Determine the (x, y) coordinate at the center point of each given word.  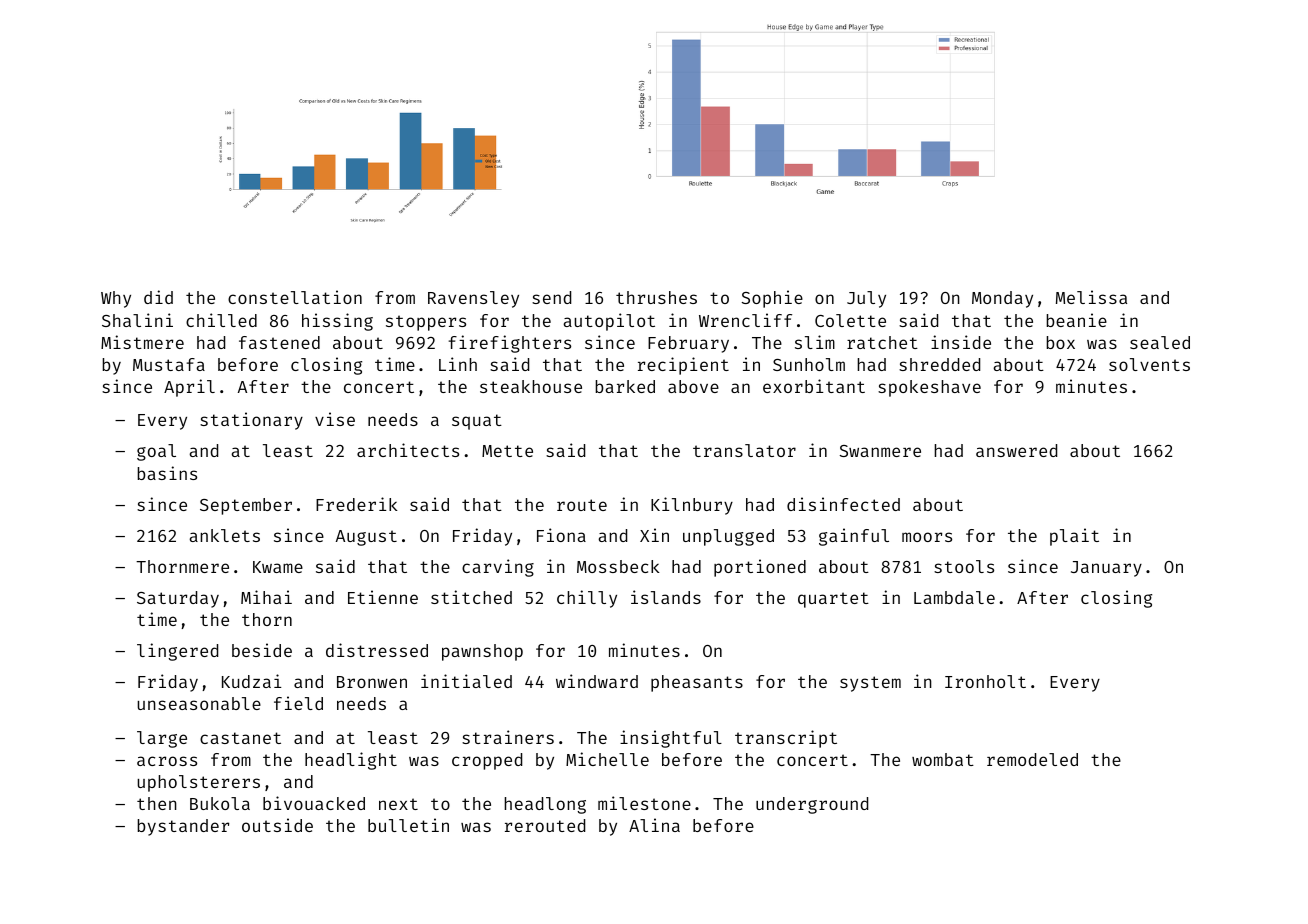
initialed (466, 681)
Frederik (357, 504)
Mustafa (169, 364)
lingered (177, 652)
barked (625, 386)
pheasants (697, 683)
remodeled (1032, 759)
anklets (224, 535)
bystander (183, 827)
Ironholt (985, 681)
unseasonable (199, 703)
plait (1074, 537)
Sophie (772, 299)
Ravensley (473, 299)
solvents (1149, 364)
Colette (850, 320)
